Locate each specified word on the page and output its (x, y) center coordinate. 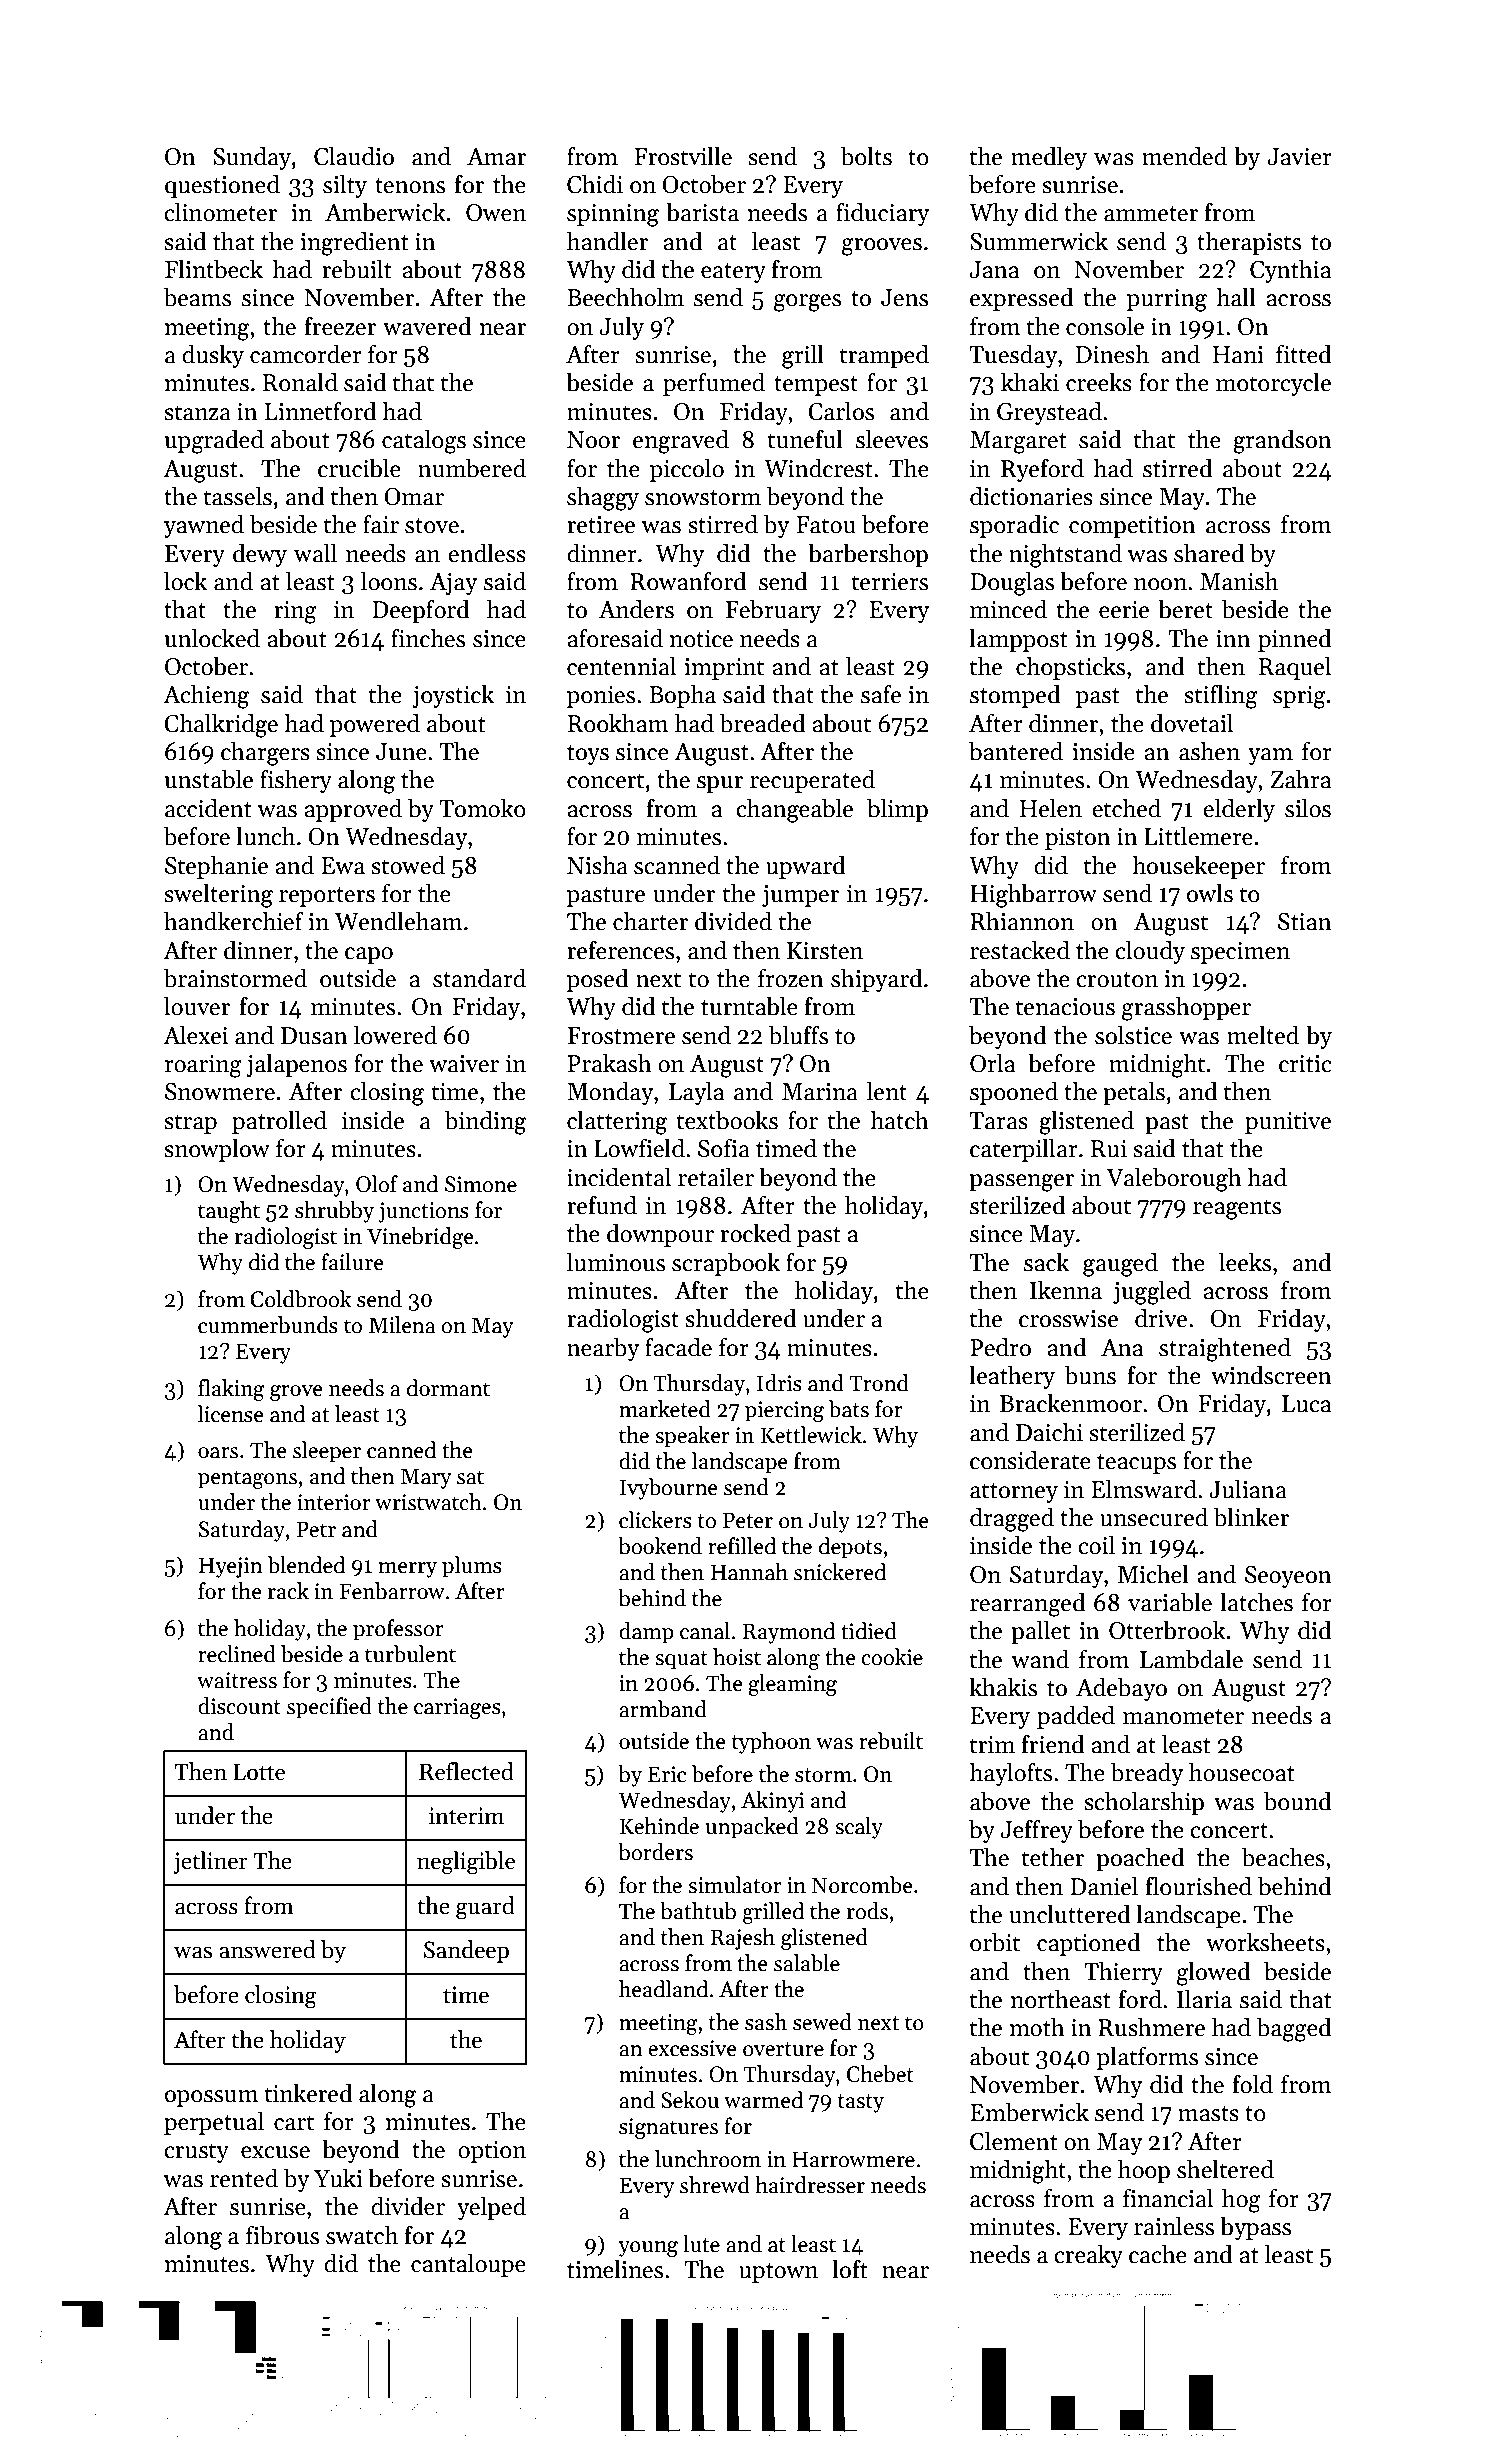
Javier (1300, 157)
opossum (212, 2098)
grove (296, 1393)
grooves (882, 247)
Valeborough (1174, 1179)
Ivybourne (668, 1489)
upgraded (214, 441)
